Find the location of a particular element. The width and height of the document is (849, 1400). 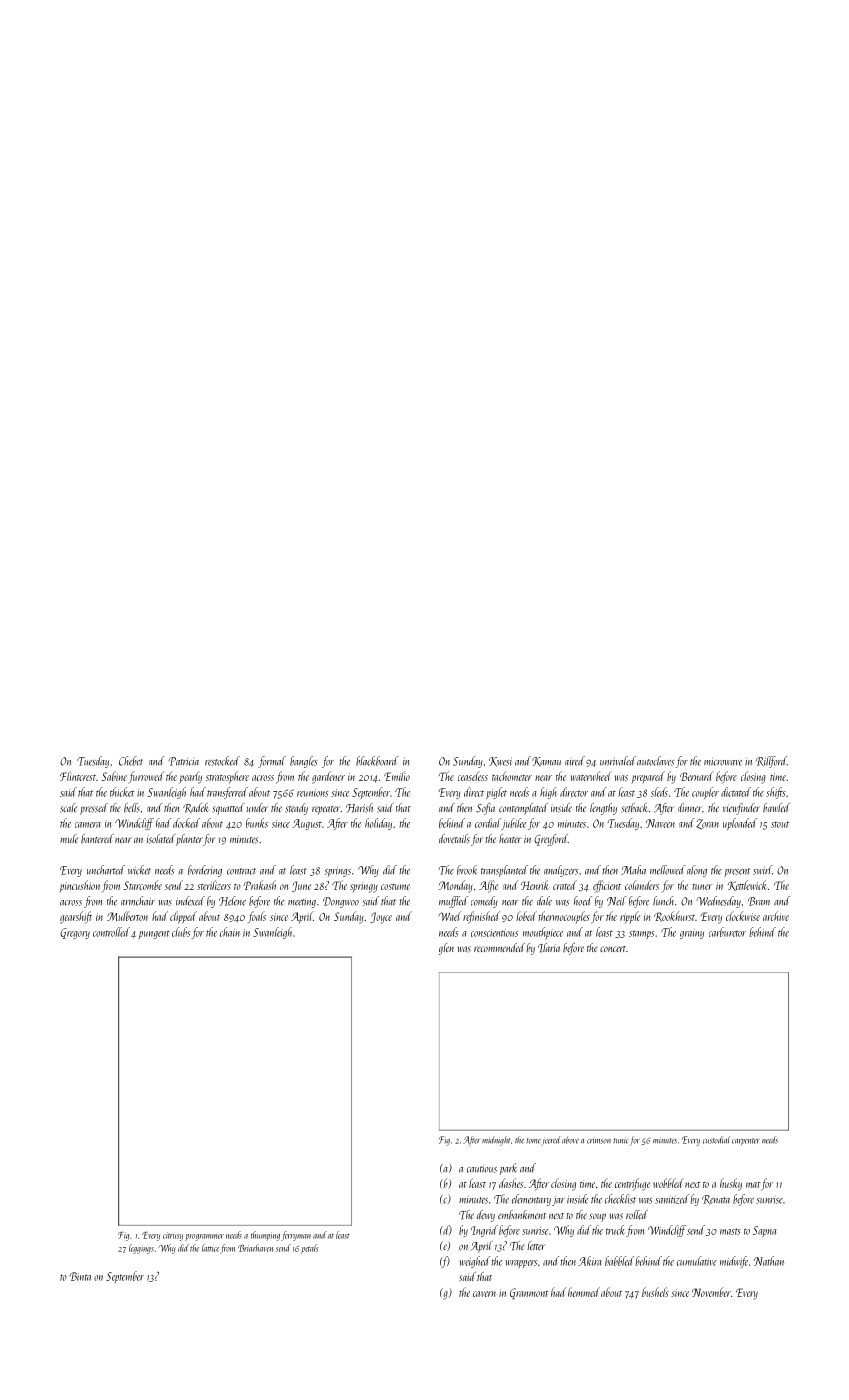

restocked is located at coordinates (222, 761).
